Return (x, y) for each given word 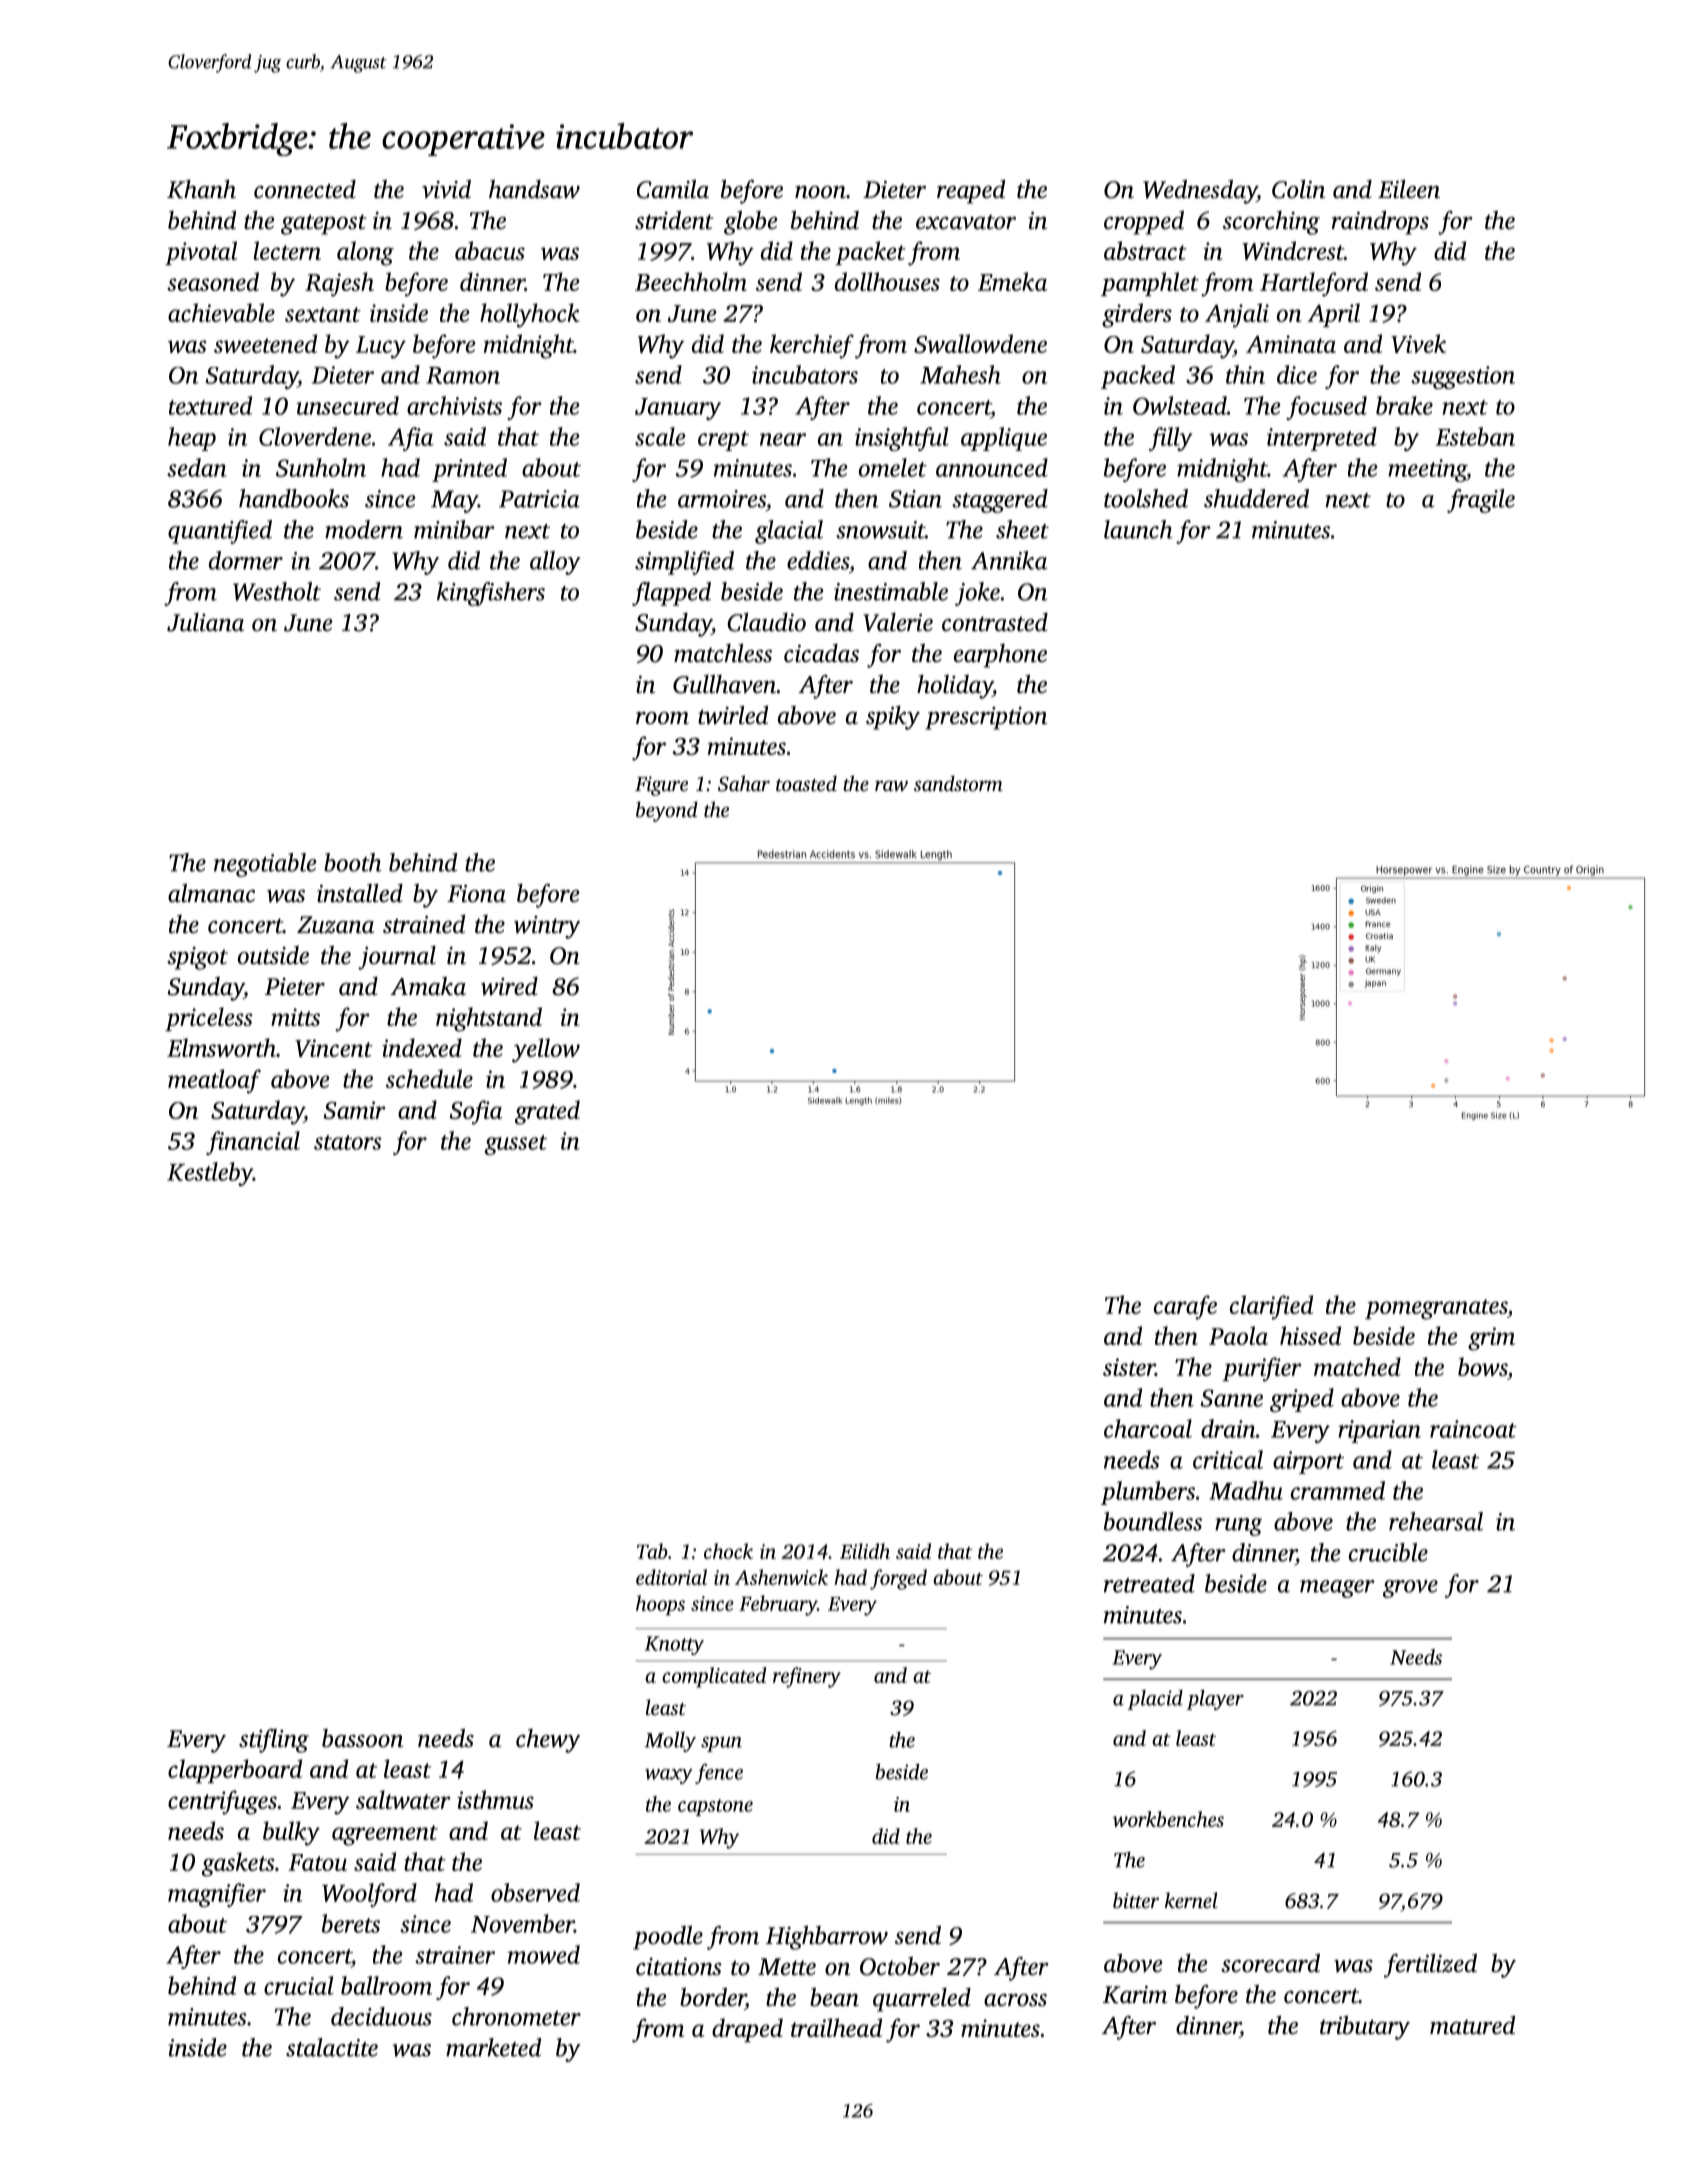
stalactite (332, 2047)
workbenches (1168, 1819)
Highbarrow (827, 1938)
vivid (446, 189)
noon (820, 192)
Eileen (1409, 189)
